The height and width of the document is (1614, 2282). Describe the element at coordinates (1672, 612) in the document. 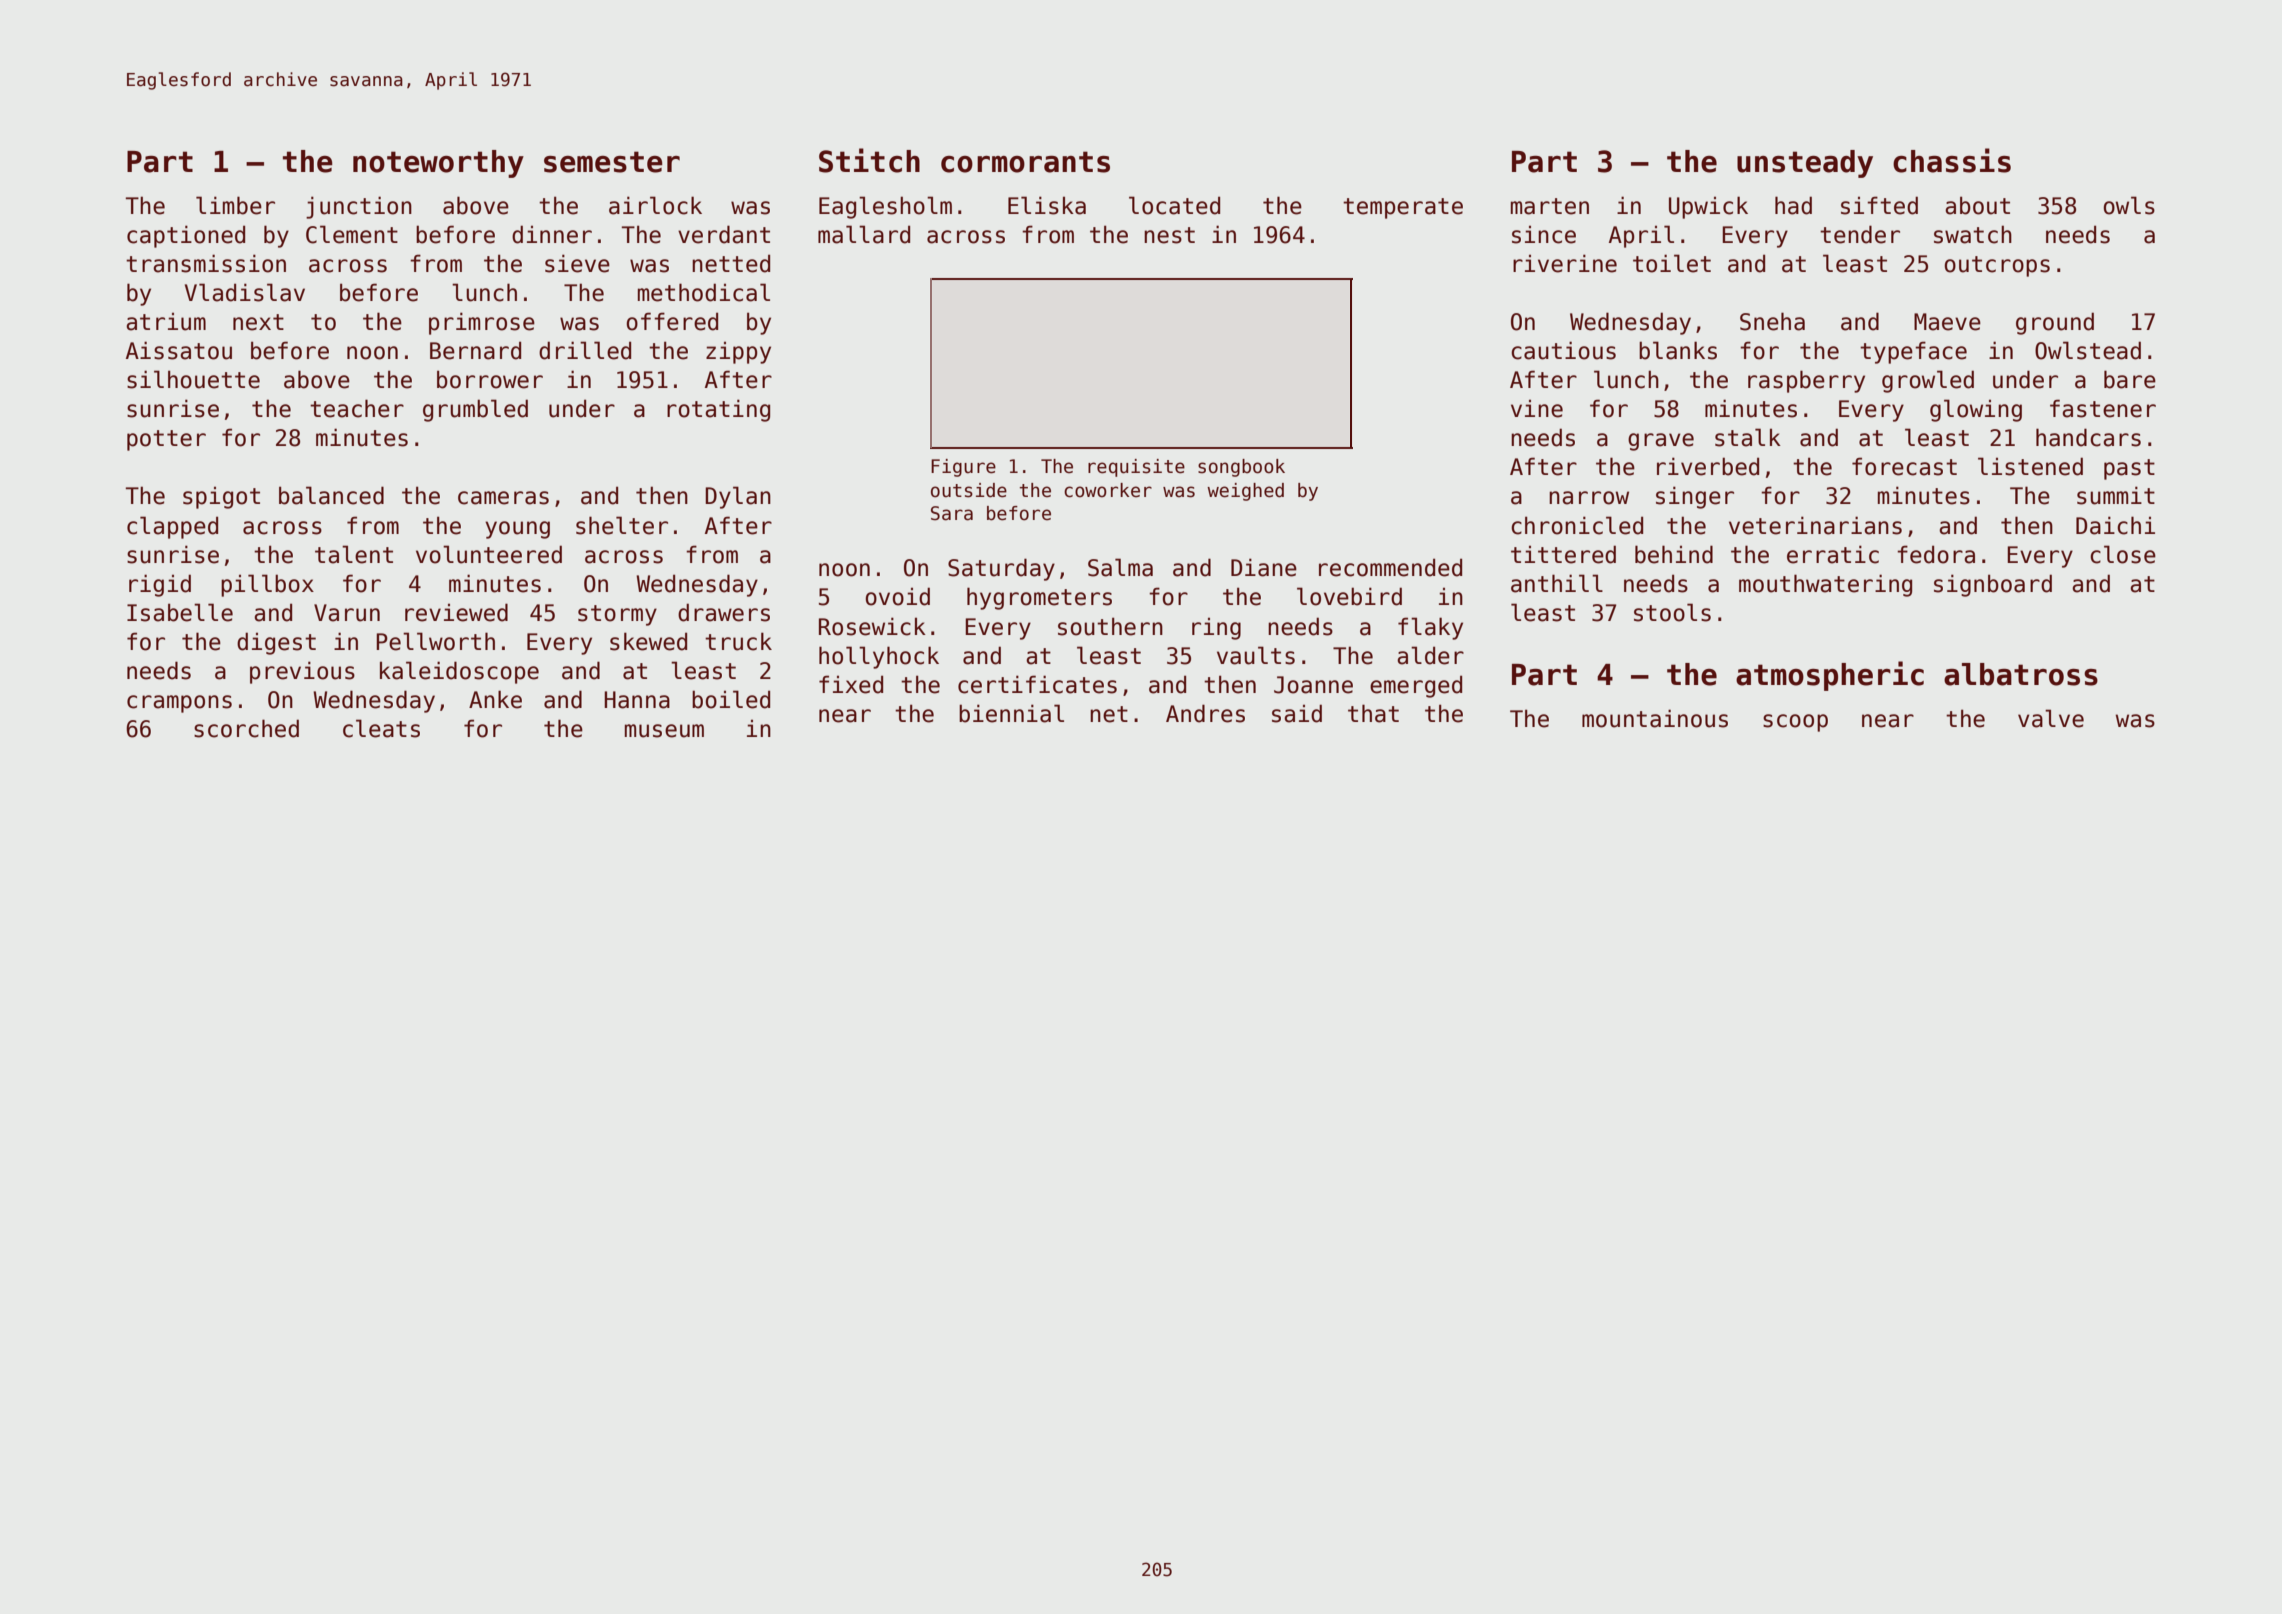

I see `stools` at that location.
